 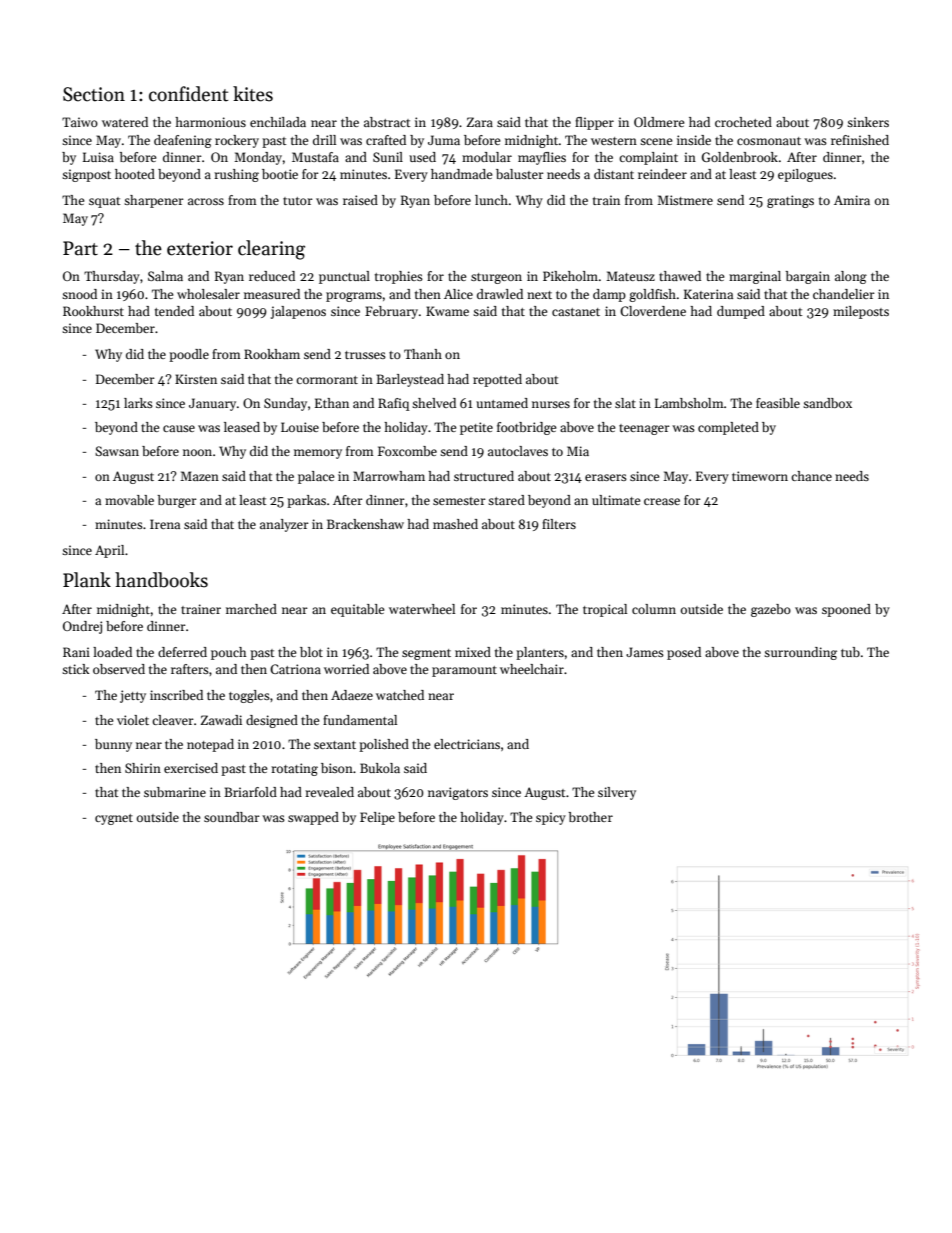 I want to click on silvery, so click(x=617, y=793).
